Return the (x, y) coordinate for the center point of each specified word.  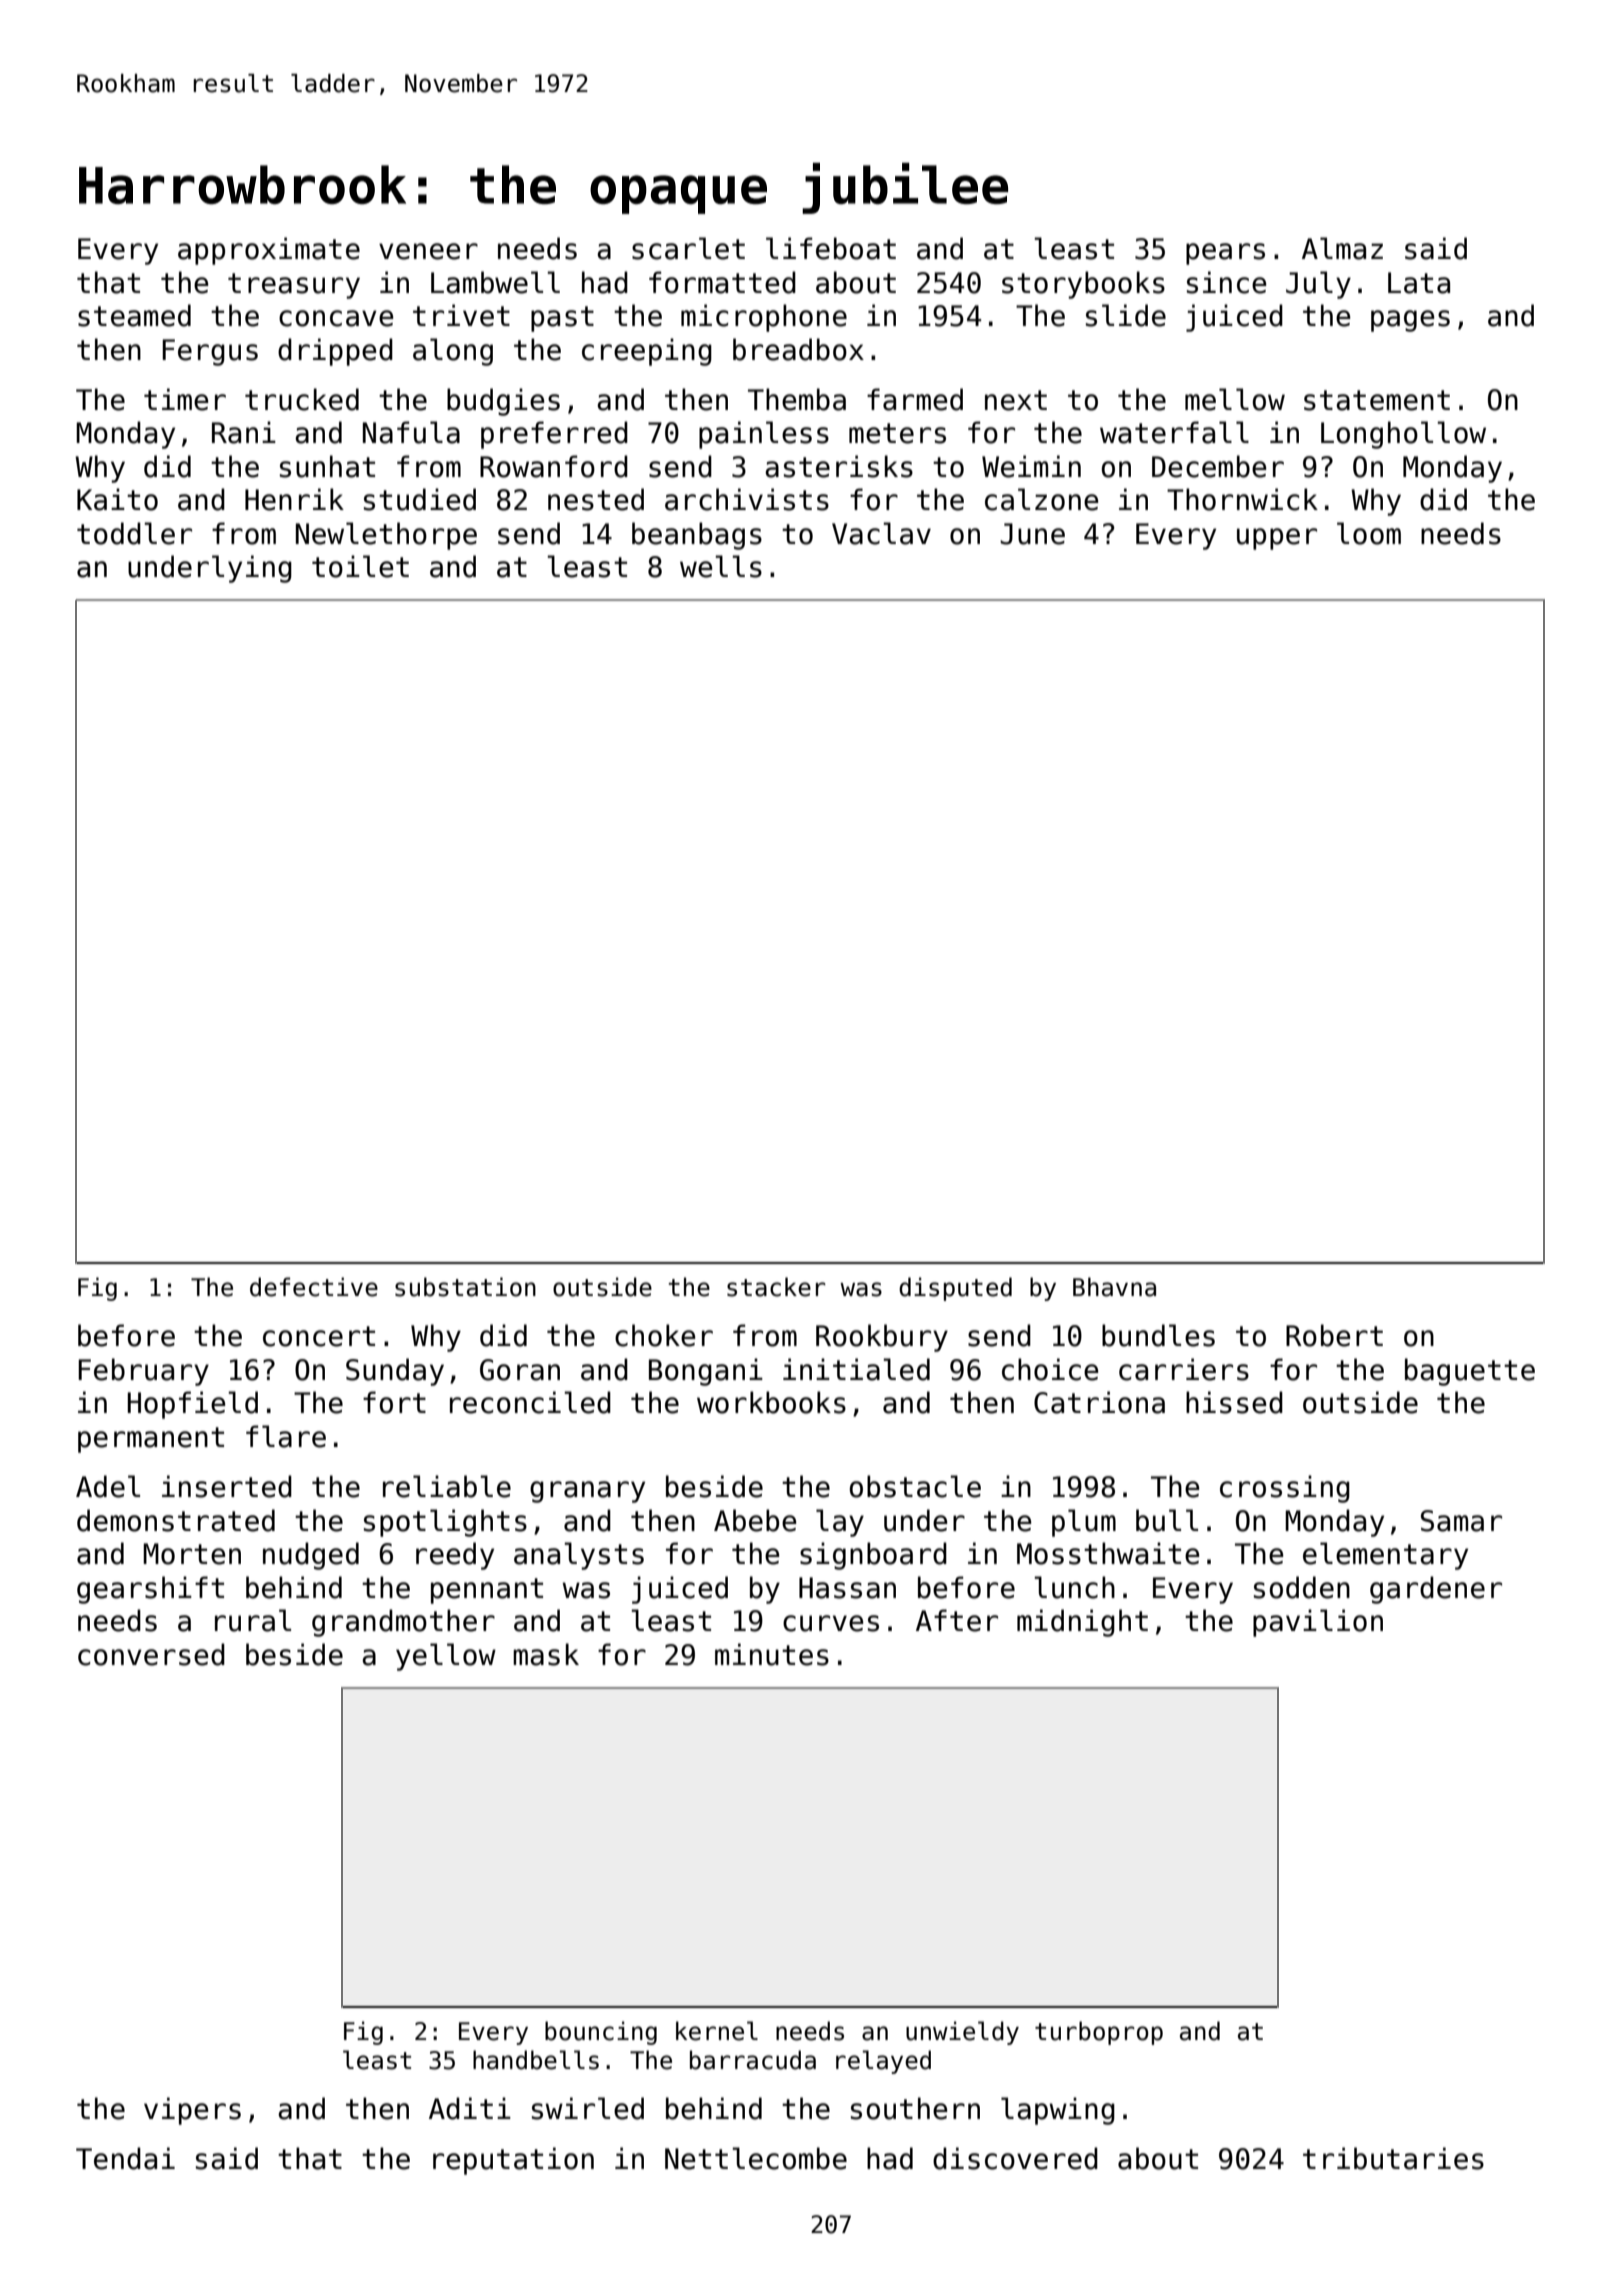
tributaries (1393, 2158)
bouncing (601, 2033)
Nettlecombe (756, 2158)
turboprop (1099, 2033)
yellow (446, 1657)
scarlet (688, 248)
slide (1126, 315)
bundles (1158, 1335)
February (143, 1372)
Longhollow (1403, 435)
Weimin (1031, 466)
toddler (134, 533)
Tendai (125, 2158)
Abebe (755, 1520)
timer (185, 399)
